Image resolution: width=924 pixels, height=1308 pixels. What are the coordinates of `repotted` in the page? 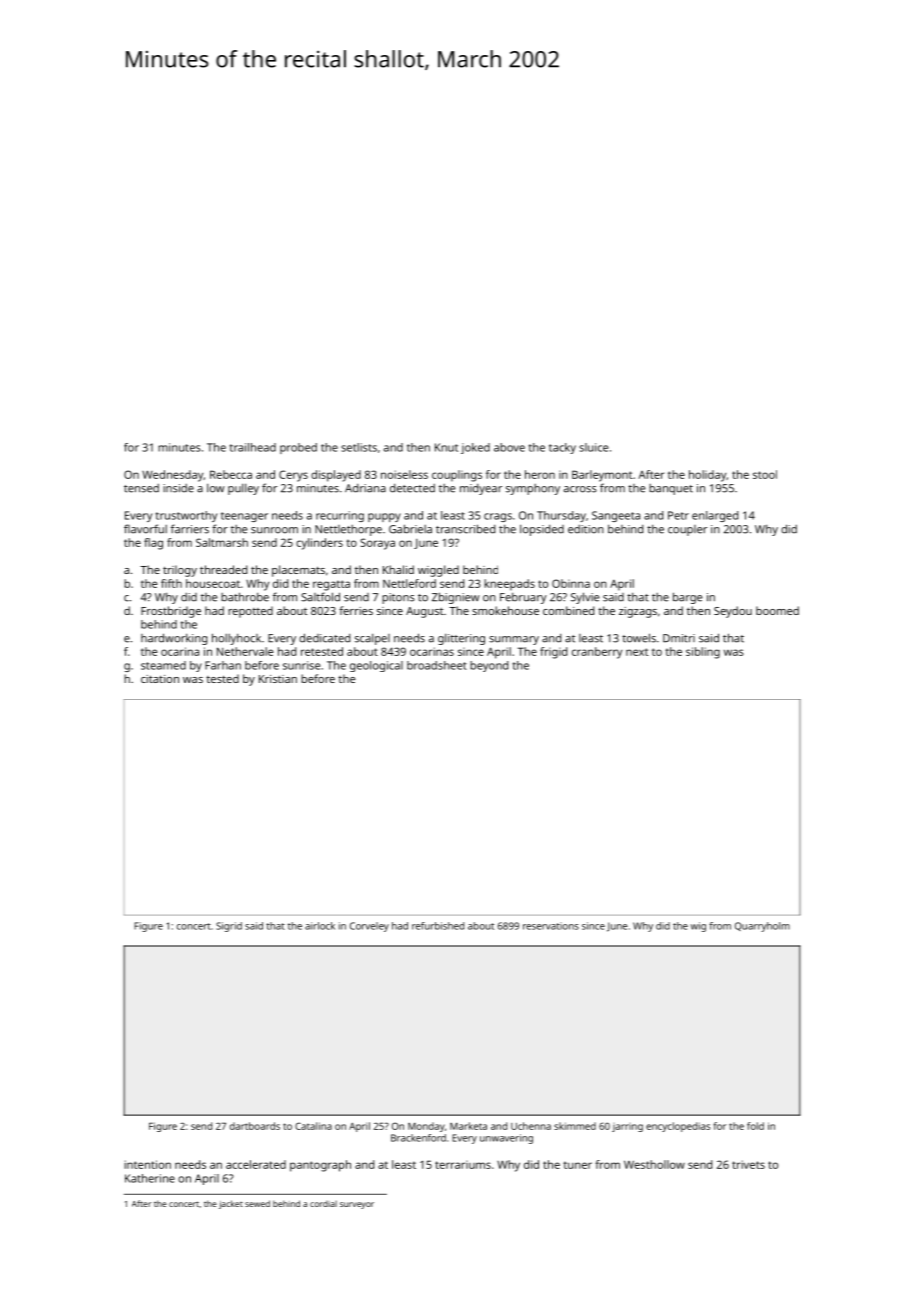 It's located at (250, 612).
